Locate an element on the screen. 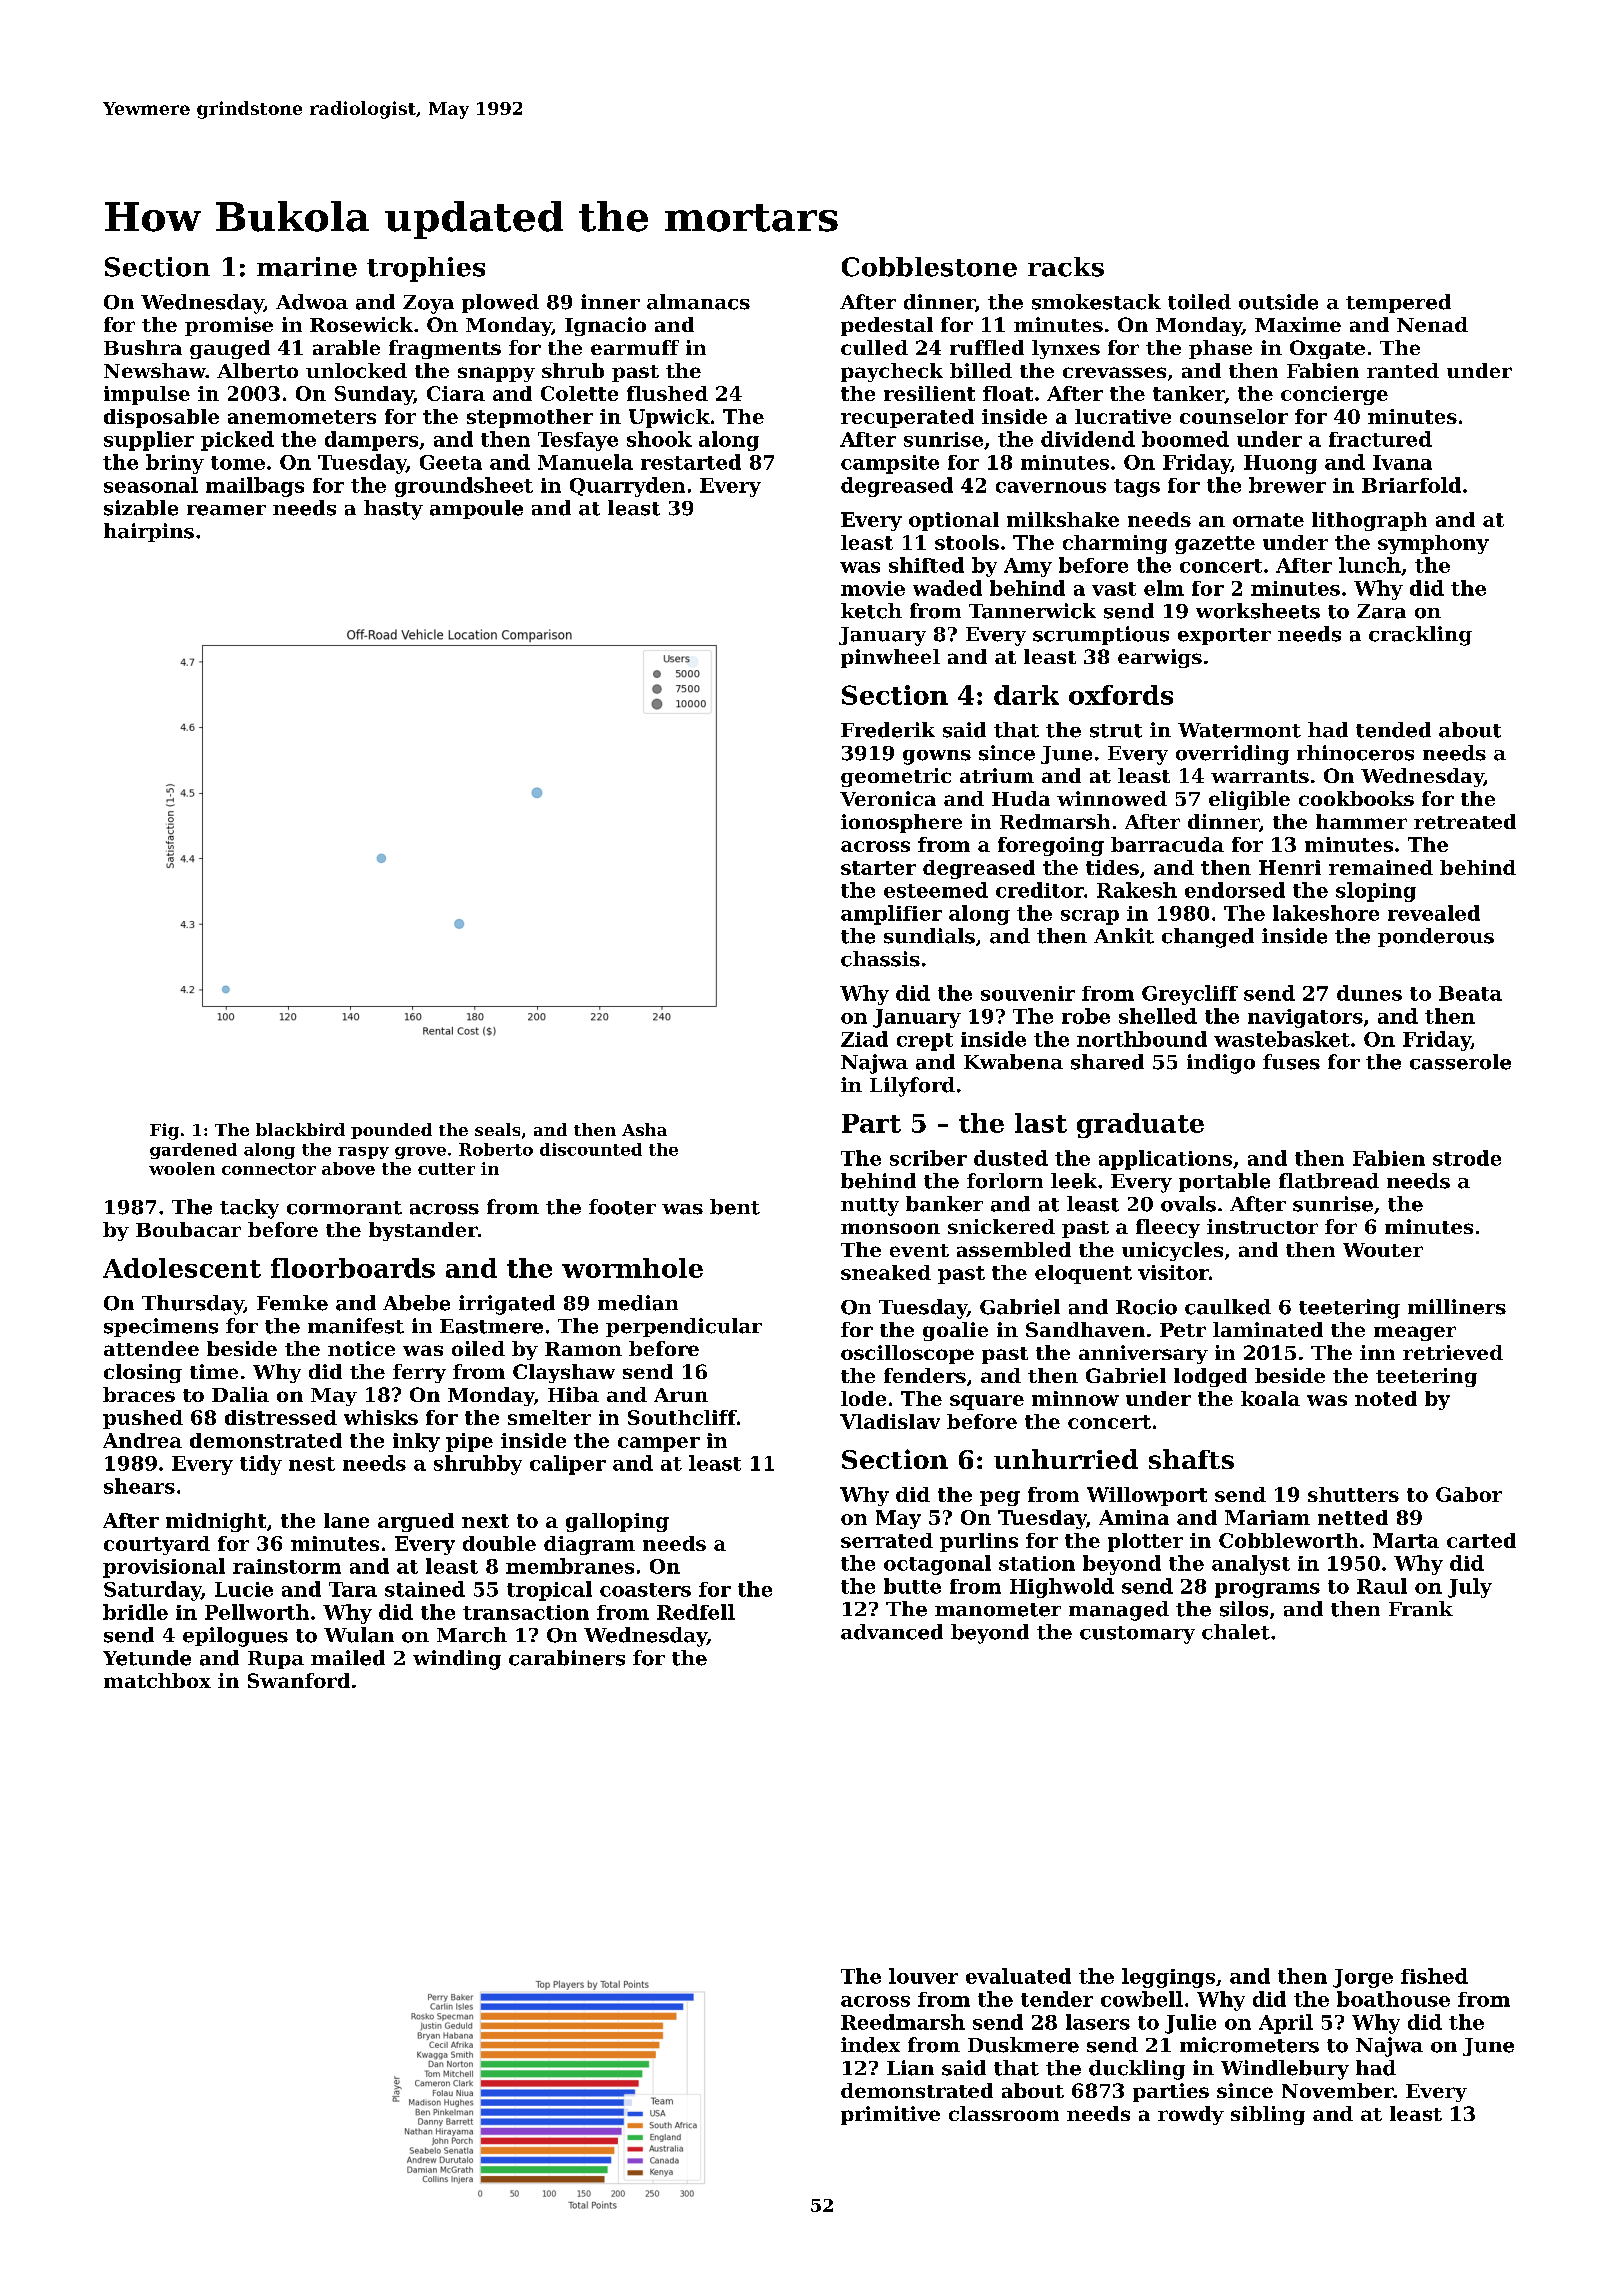  marine is located at coordinates (307, 267).
